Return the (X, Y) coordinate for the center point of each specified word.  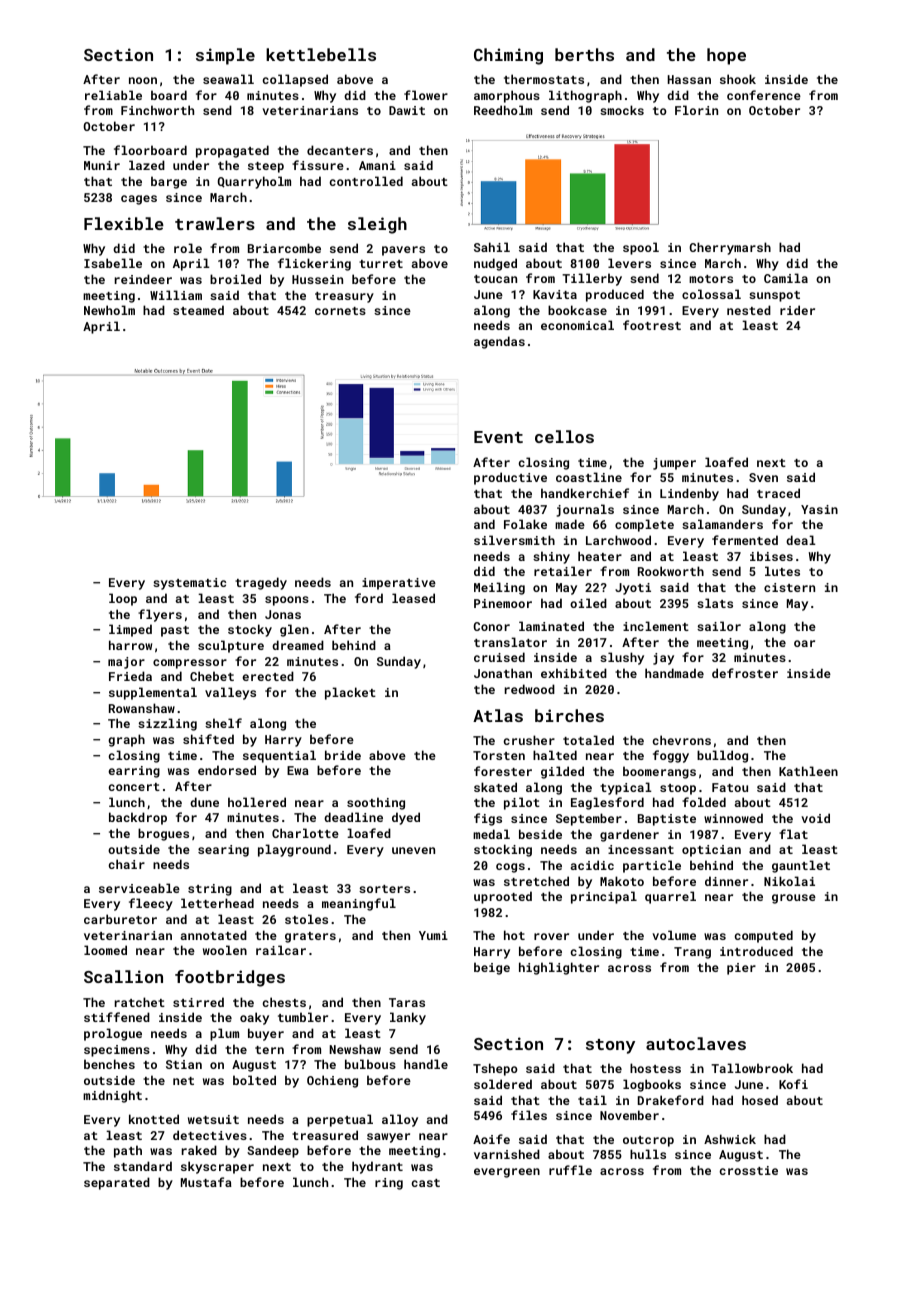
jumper (674, 464)
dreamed (298, 645)
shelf (223, 723)
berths (584, 54)
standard (143, 1166)
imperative (399, 584)
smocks (622, 110)
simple (225, 56)
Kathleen (808, 771)
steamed (198, 310)
